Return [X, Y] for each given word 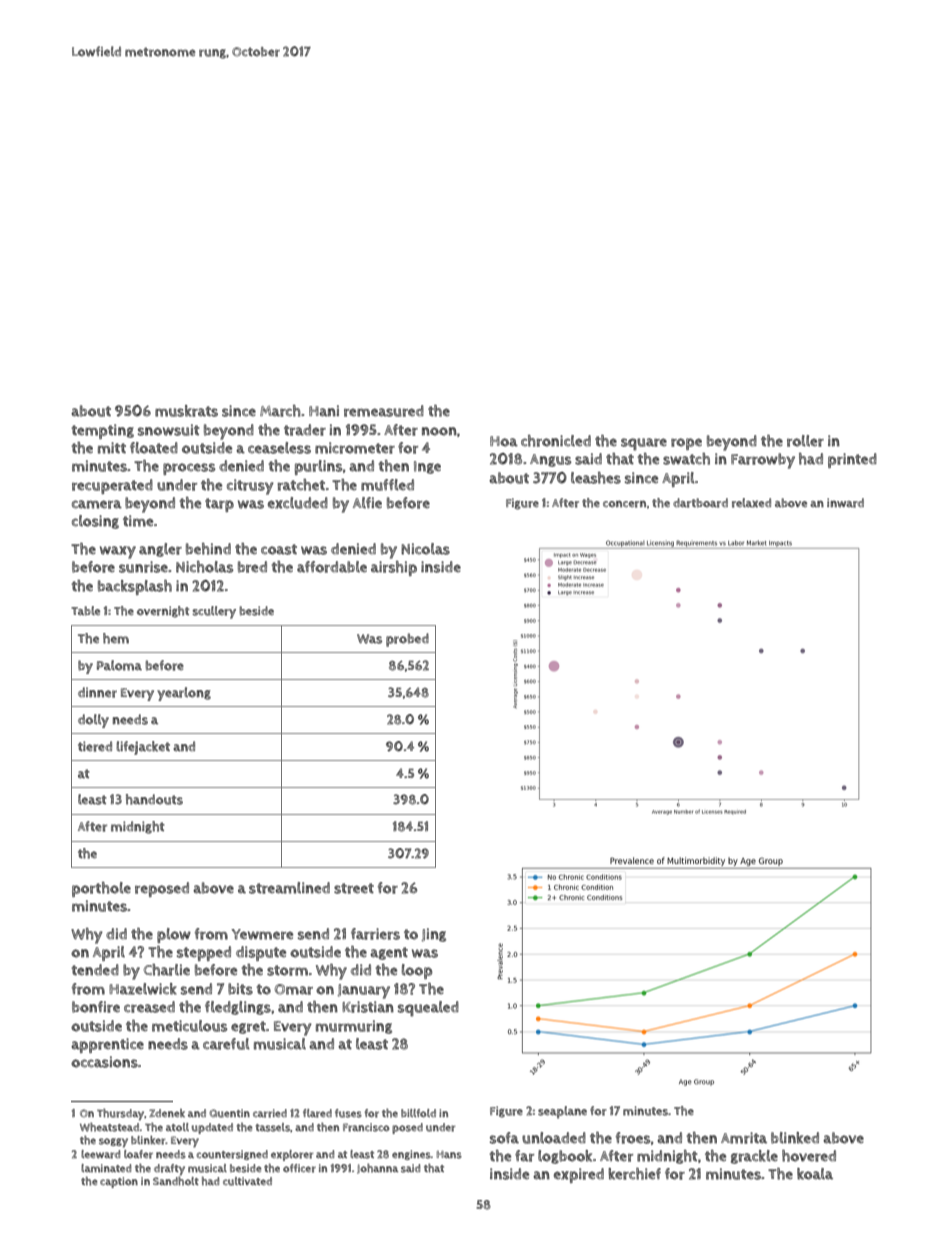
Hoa [504, 441]
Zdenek [167, 1113]
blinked [795, 1138]
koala [815, 1174]
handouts [154, 799]
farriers [375, 934]
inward [845, 503]
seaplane [562, 1112]
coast [279, 549]
